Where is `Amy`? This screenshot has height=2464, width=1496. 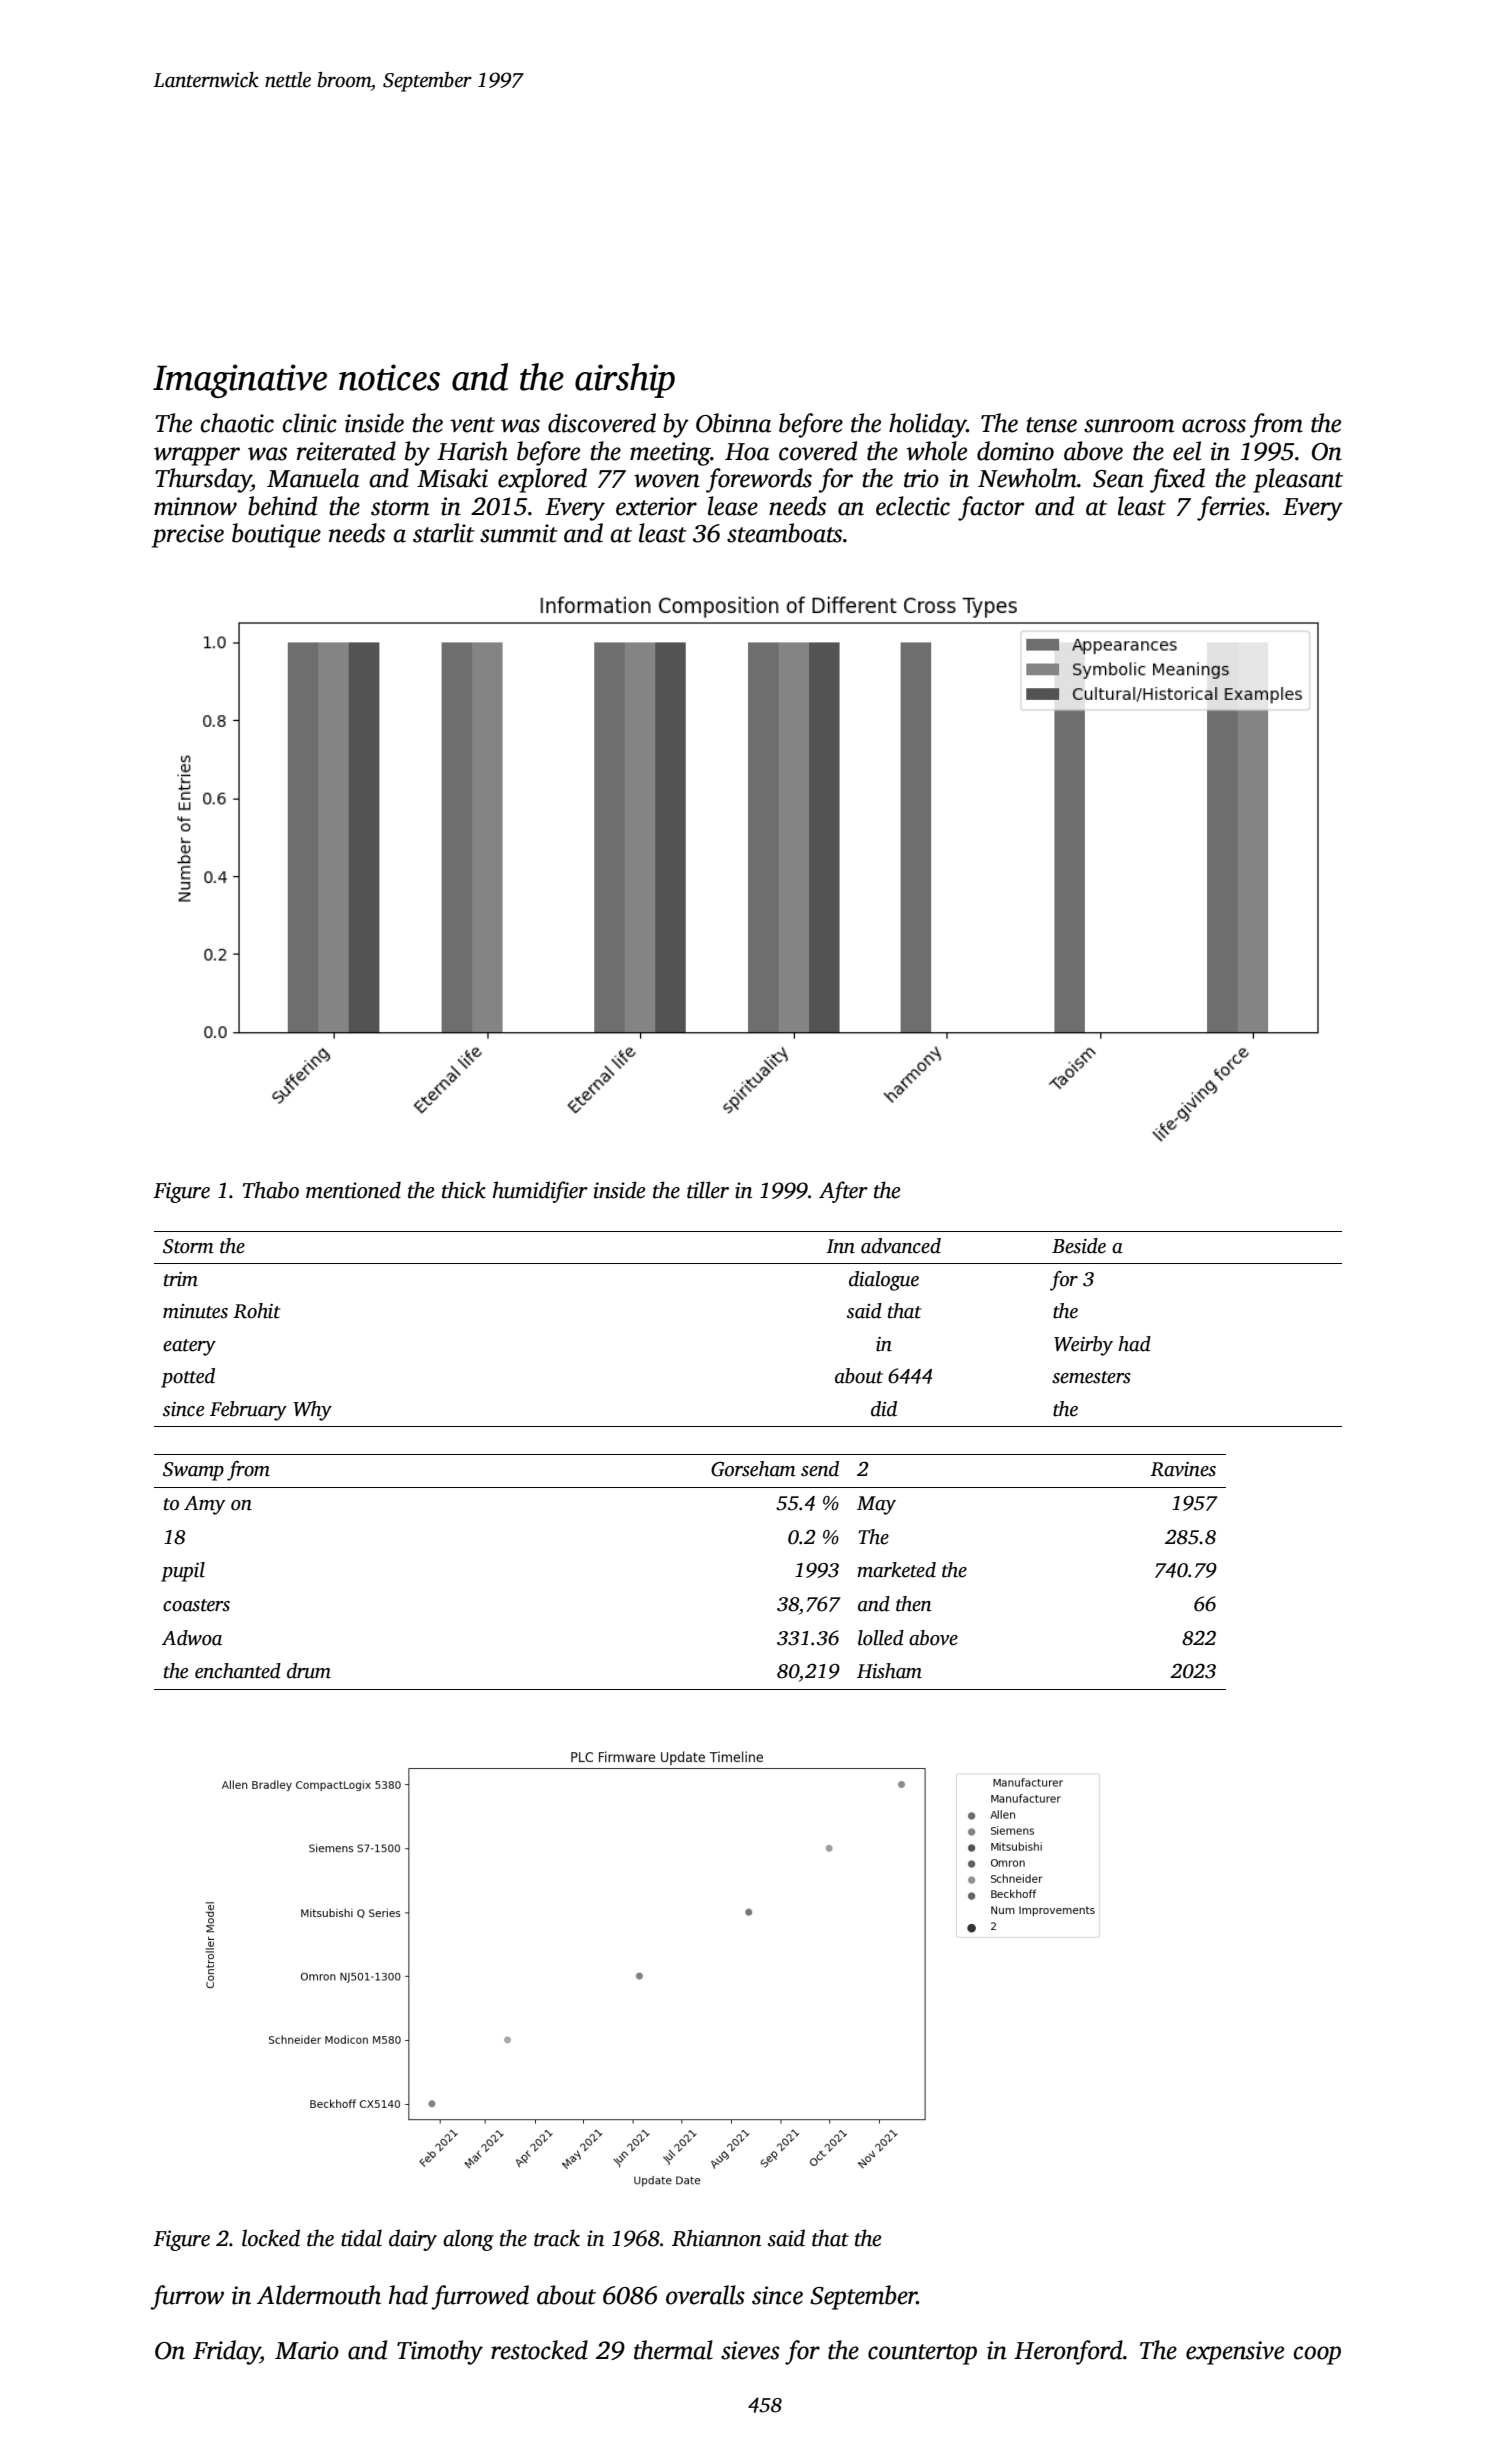 Amy is located at coordinates (204, 1505).
